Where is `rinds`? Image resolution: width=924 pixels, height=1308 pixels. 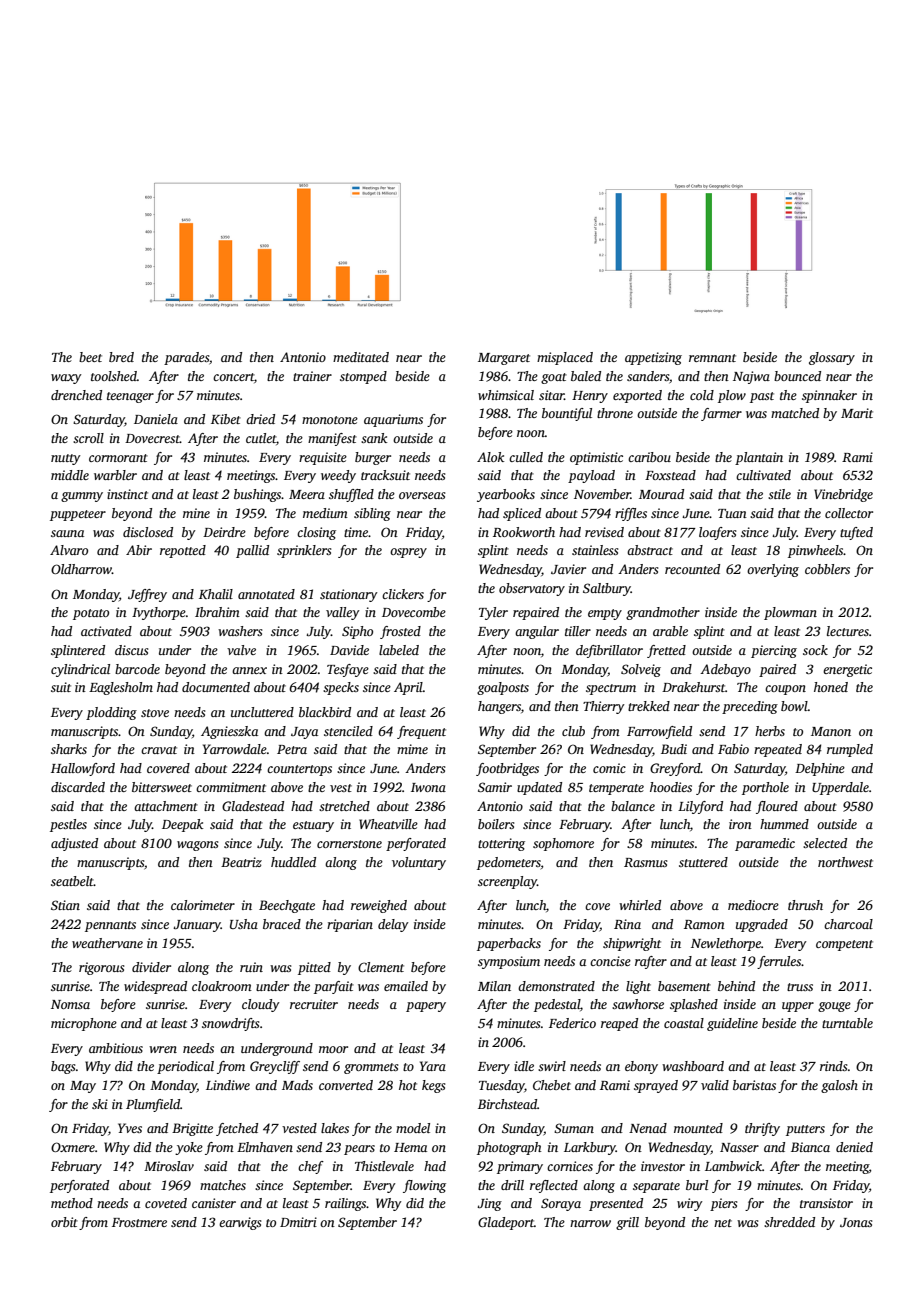
rinds is located at coordinates (833, 1066).
